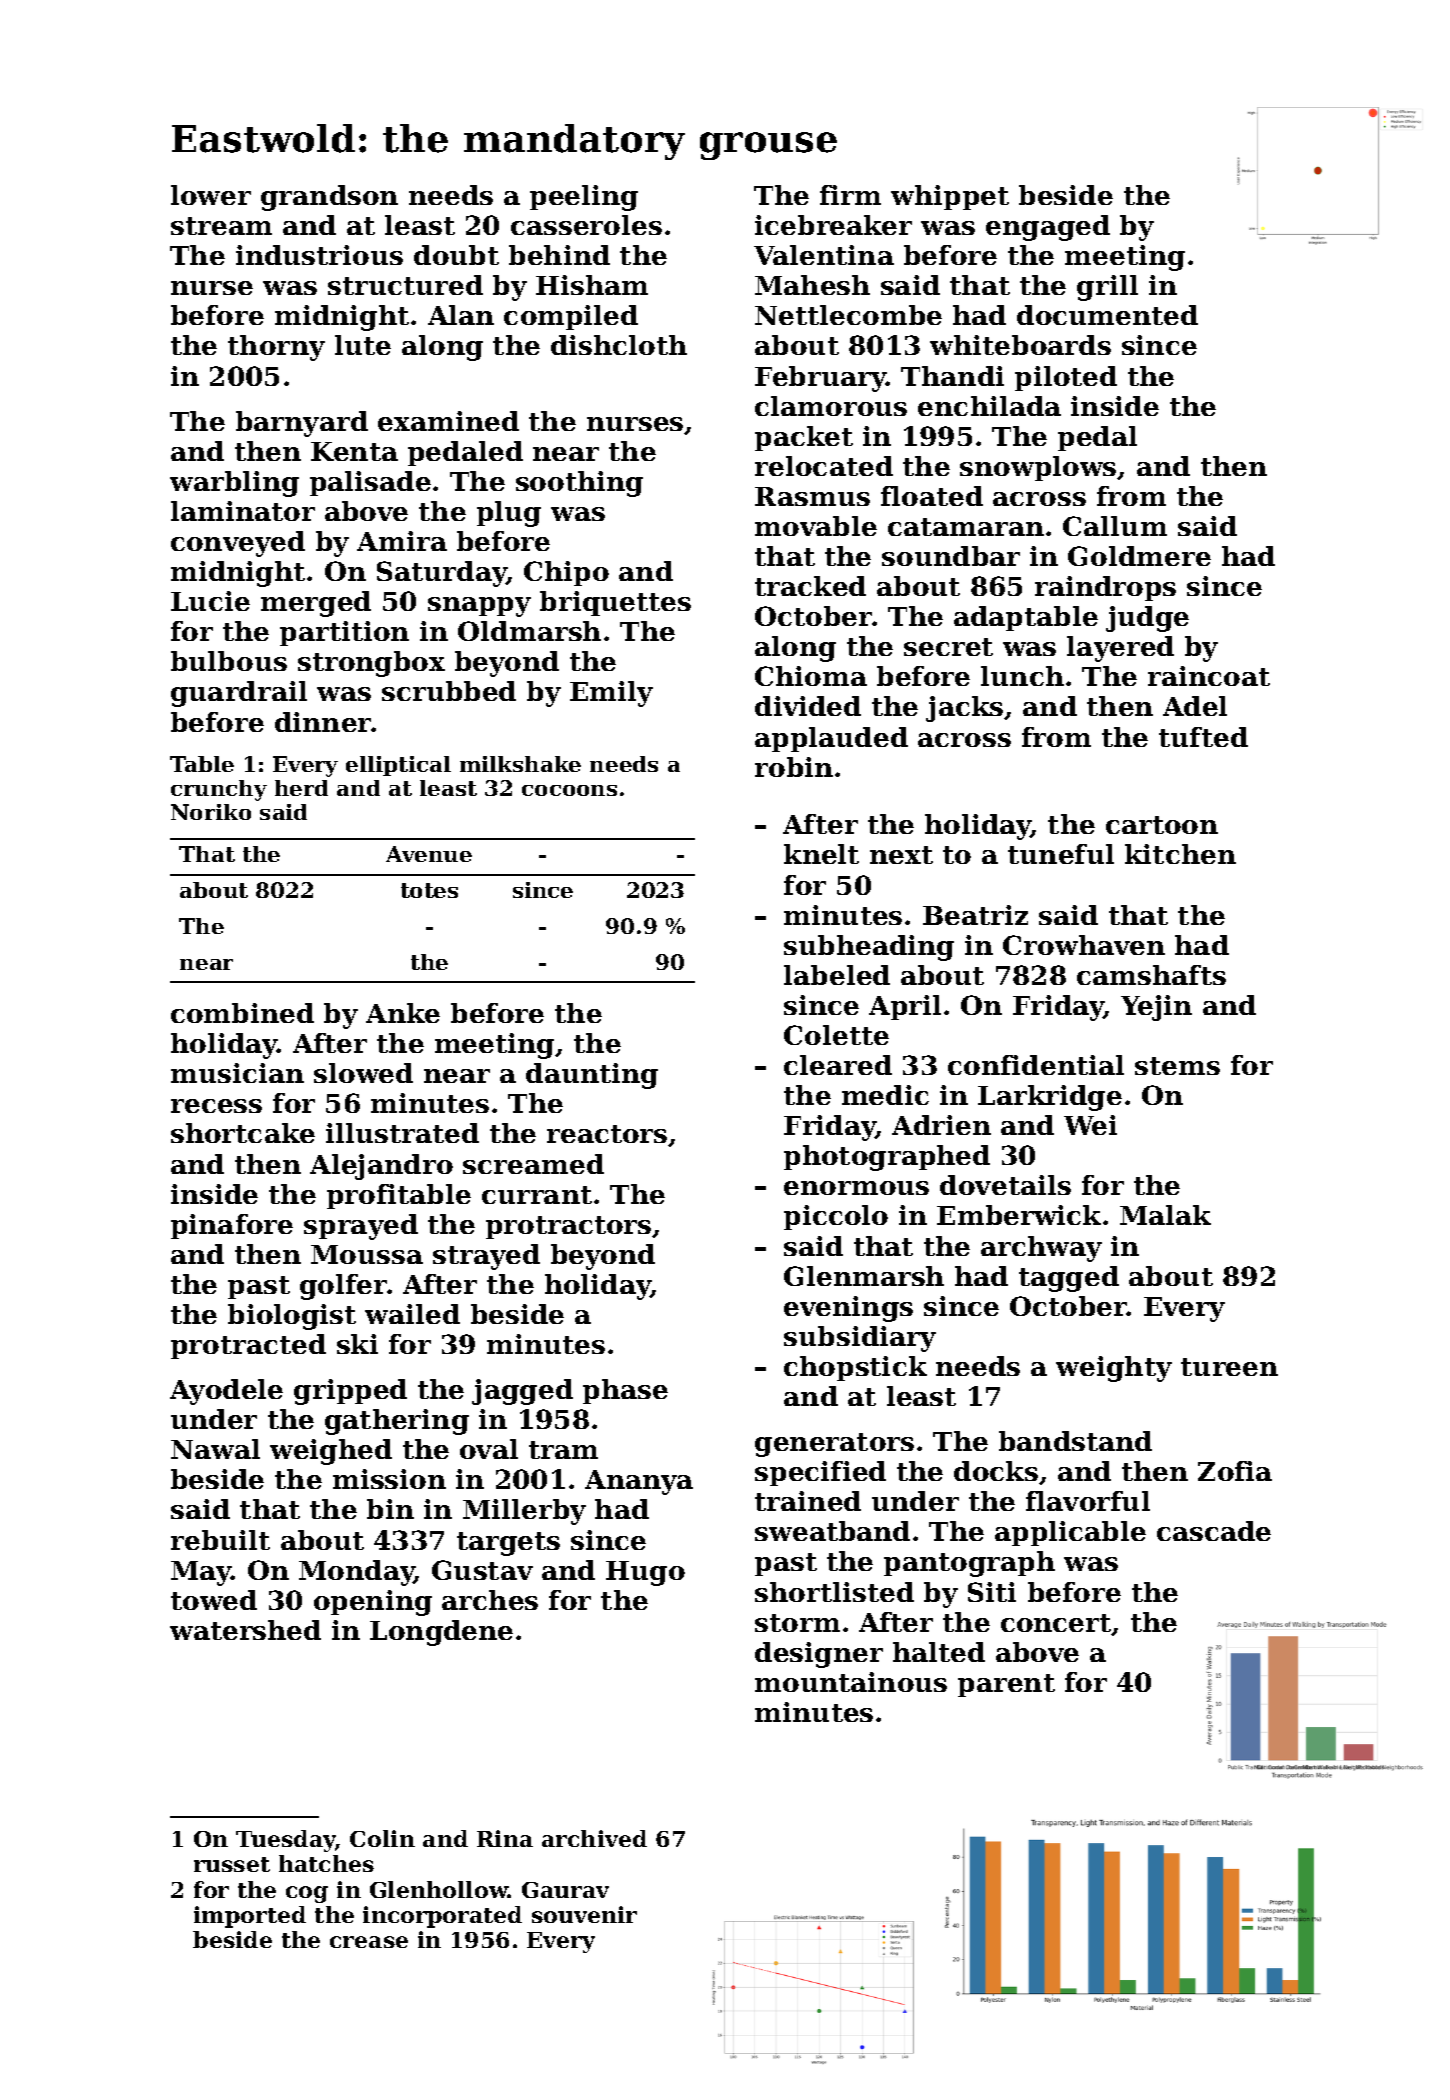  Describe the element at coordinates (234, 484) in the image. I see `warbling` at that location.
